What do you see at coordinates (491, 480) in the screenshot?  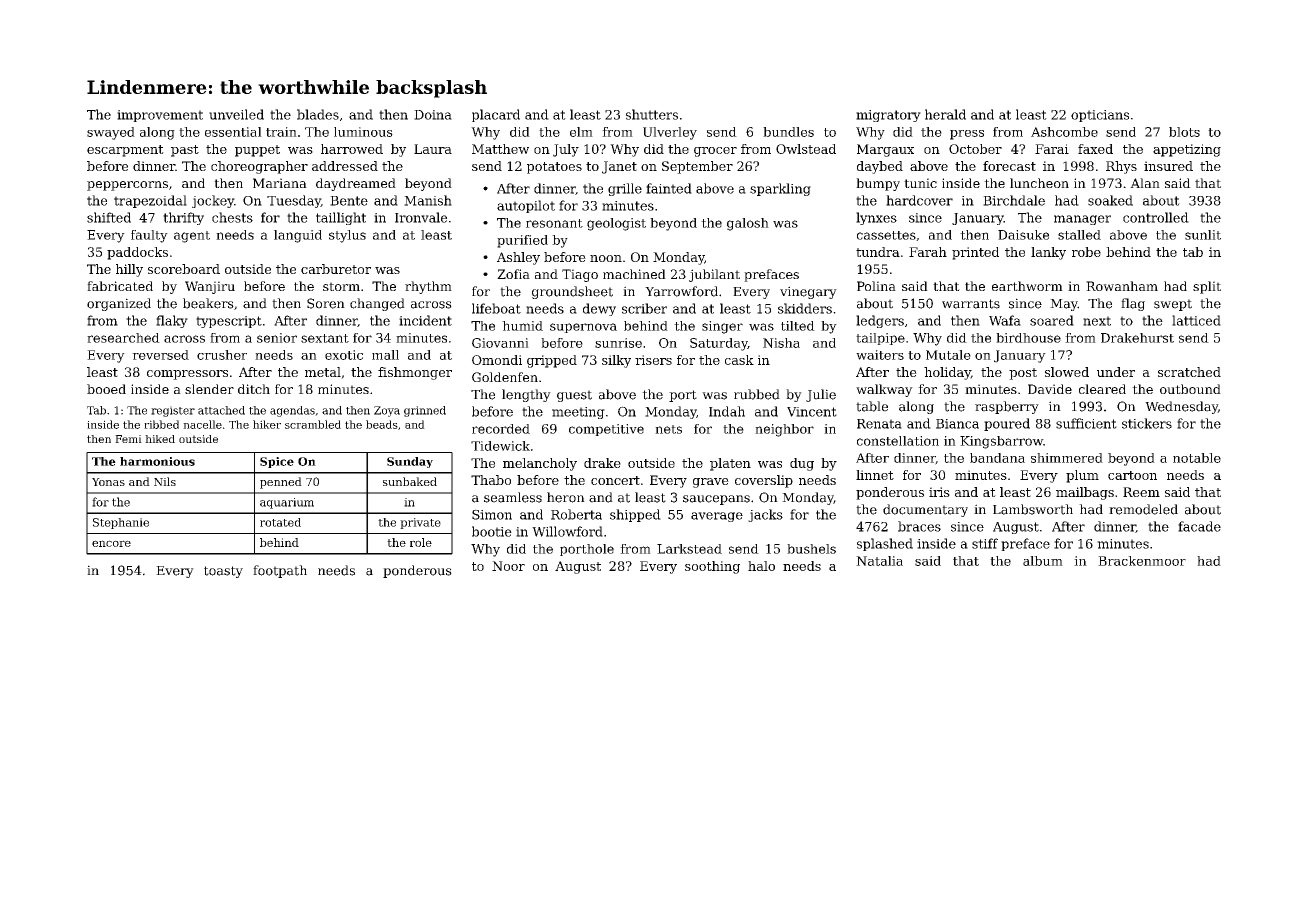 I see `Thabo` at bounding box center [491, 480].
